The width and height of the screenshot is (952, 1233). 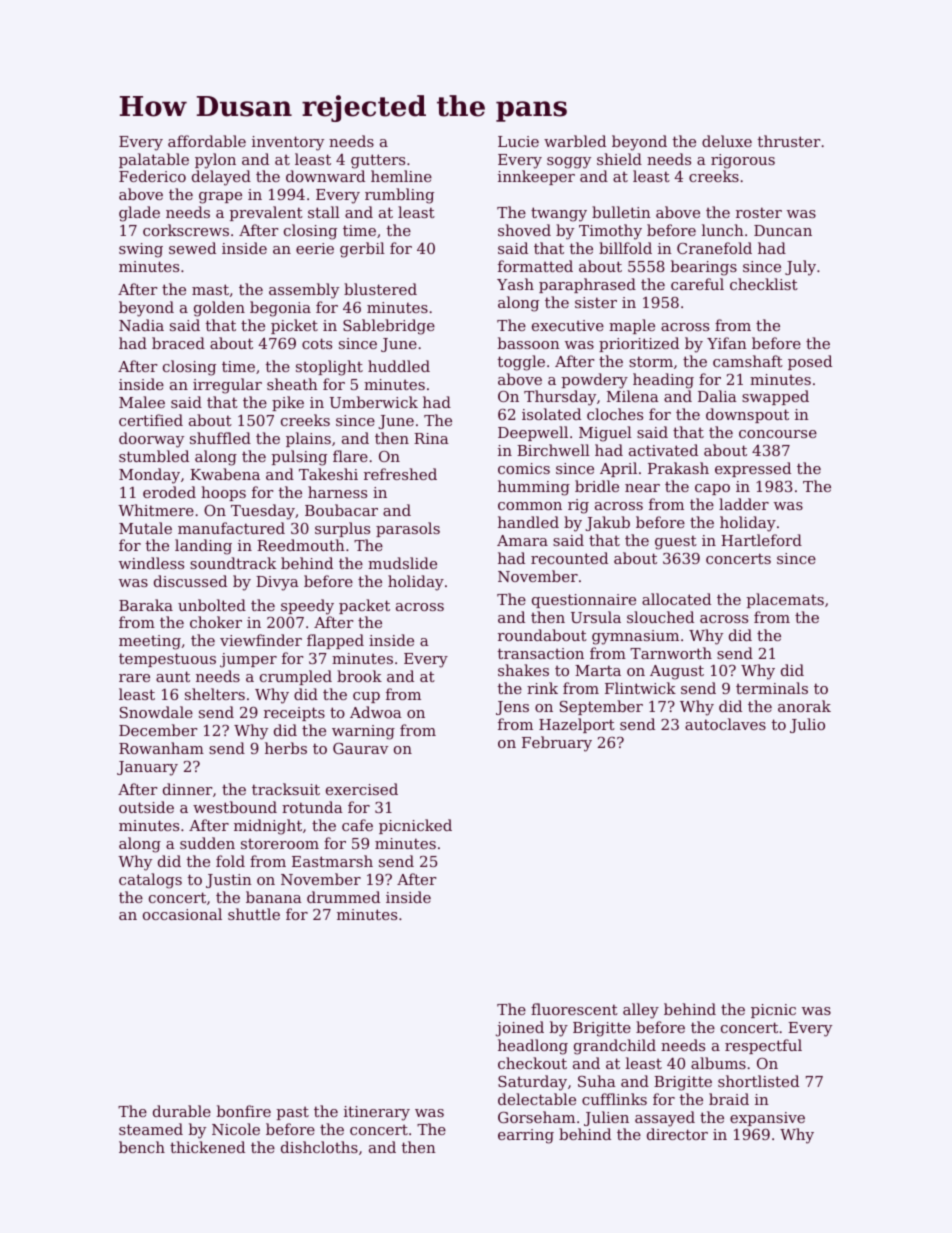 What do you see at coordinates (380, 289) in the screenshot?
I see `blustered` at bounding box center [380, 289].
